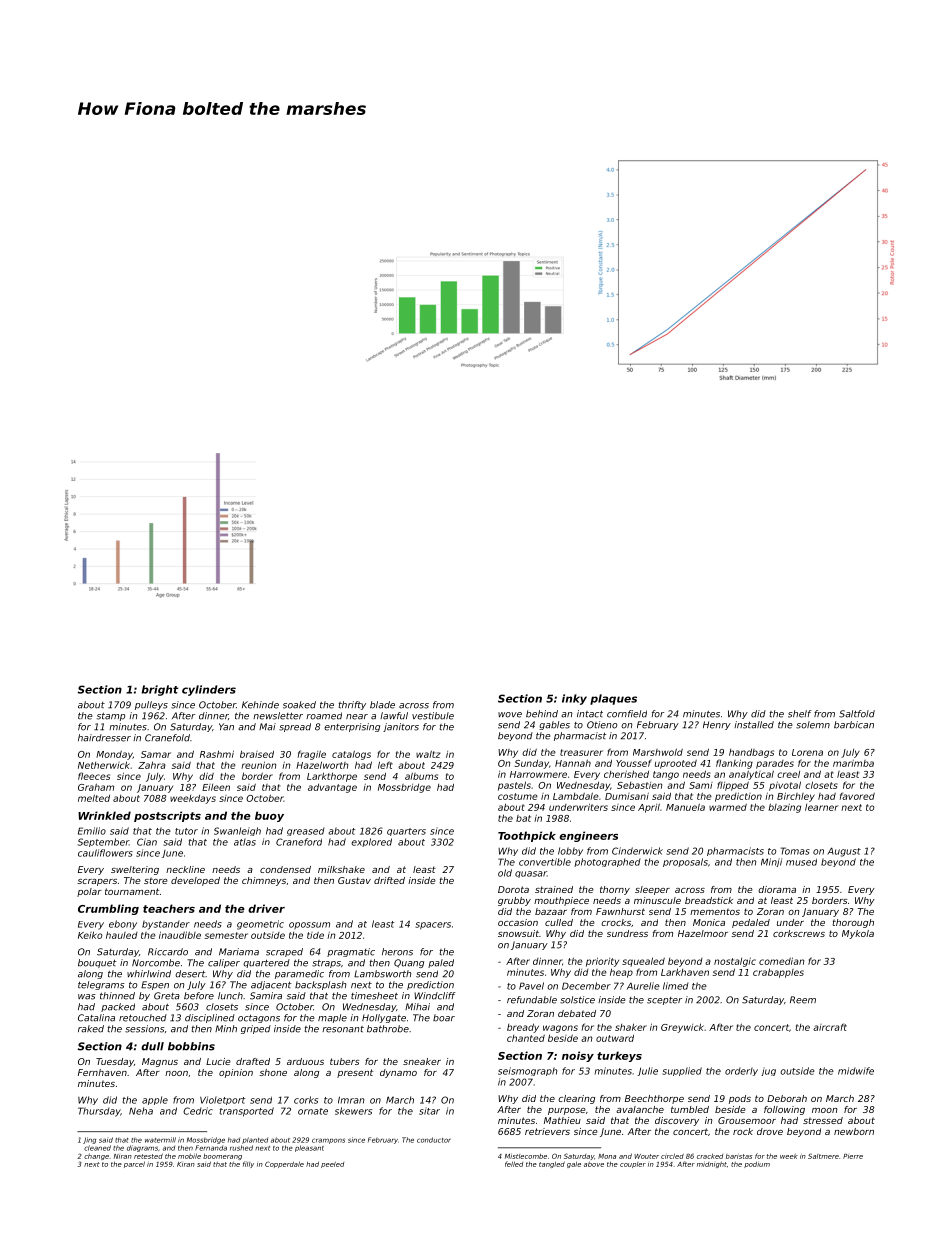 The height and width of the screenshot is (1233, 952). What do you see at coordinates (309, 1148) in the screenshot?
I see `pleasant` at bounding box center [309, 1148].
